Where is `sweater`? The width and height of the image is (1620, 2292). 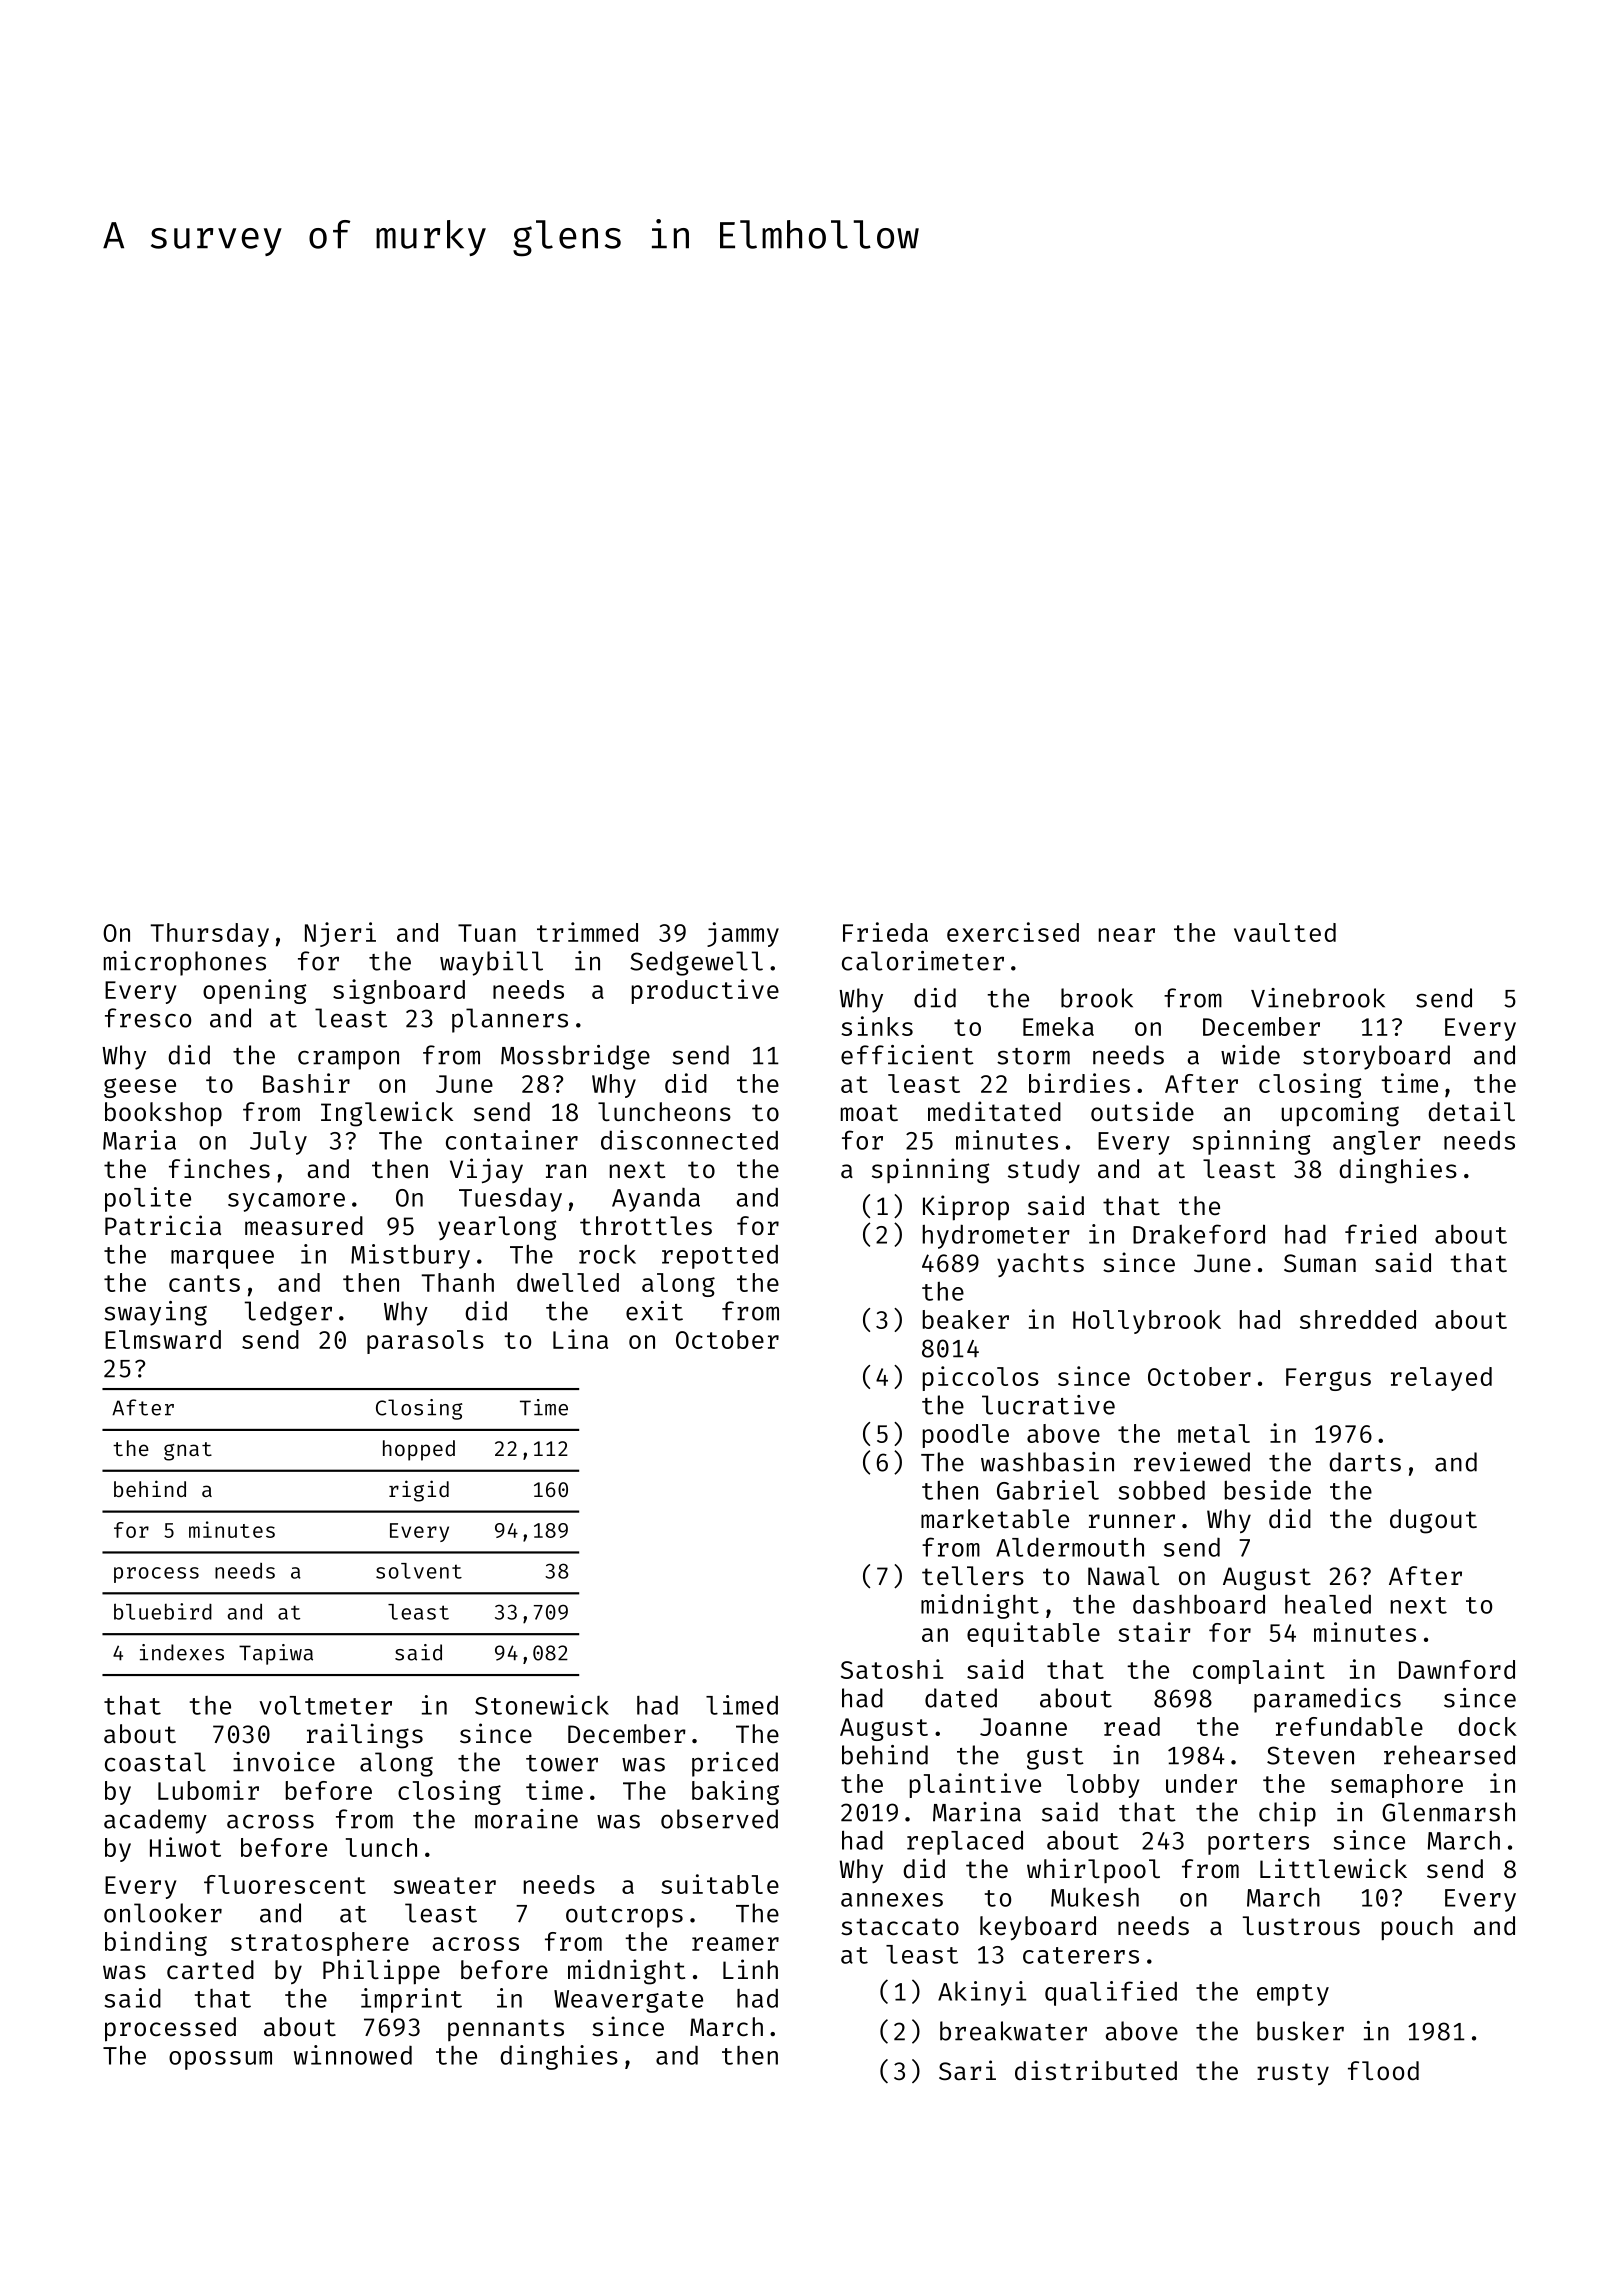 sweater is located at coordinates (445, 1885).
